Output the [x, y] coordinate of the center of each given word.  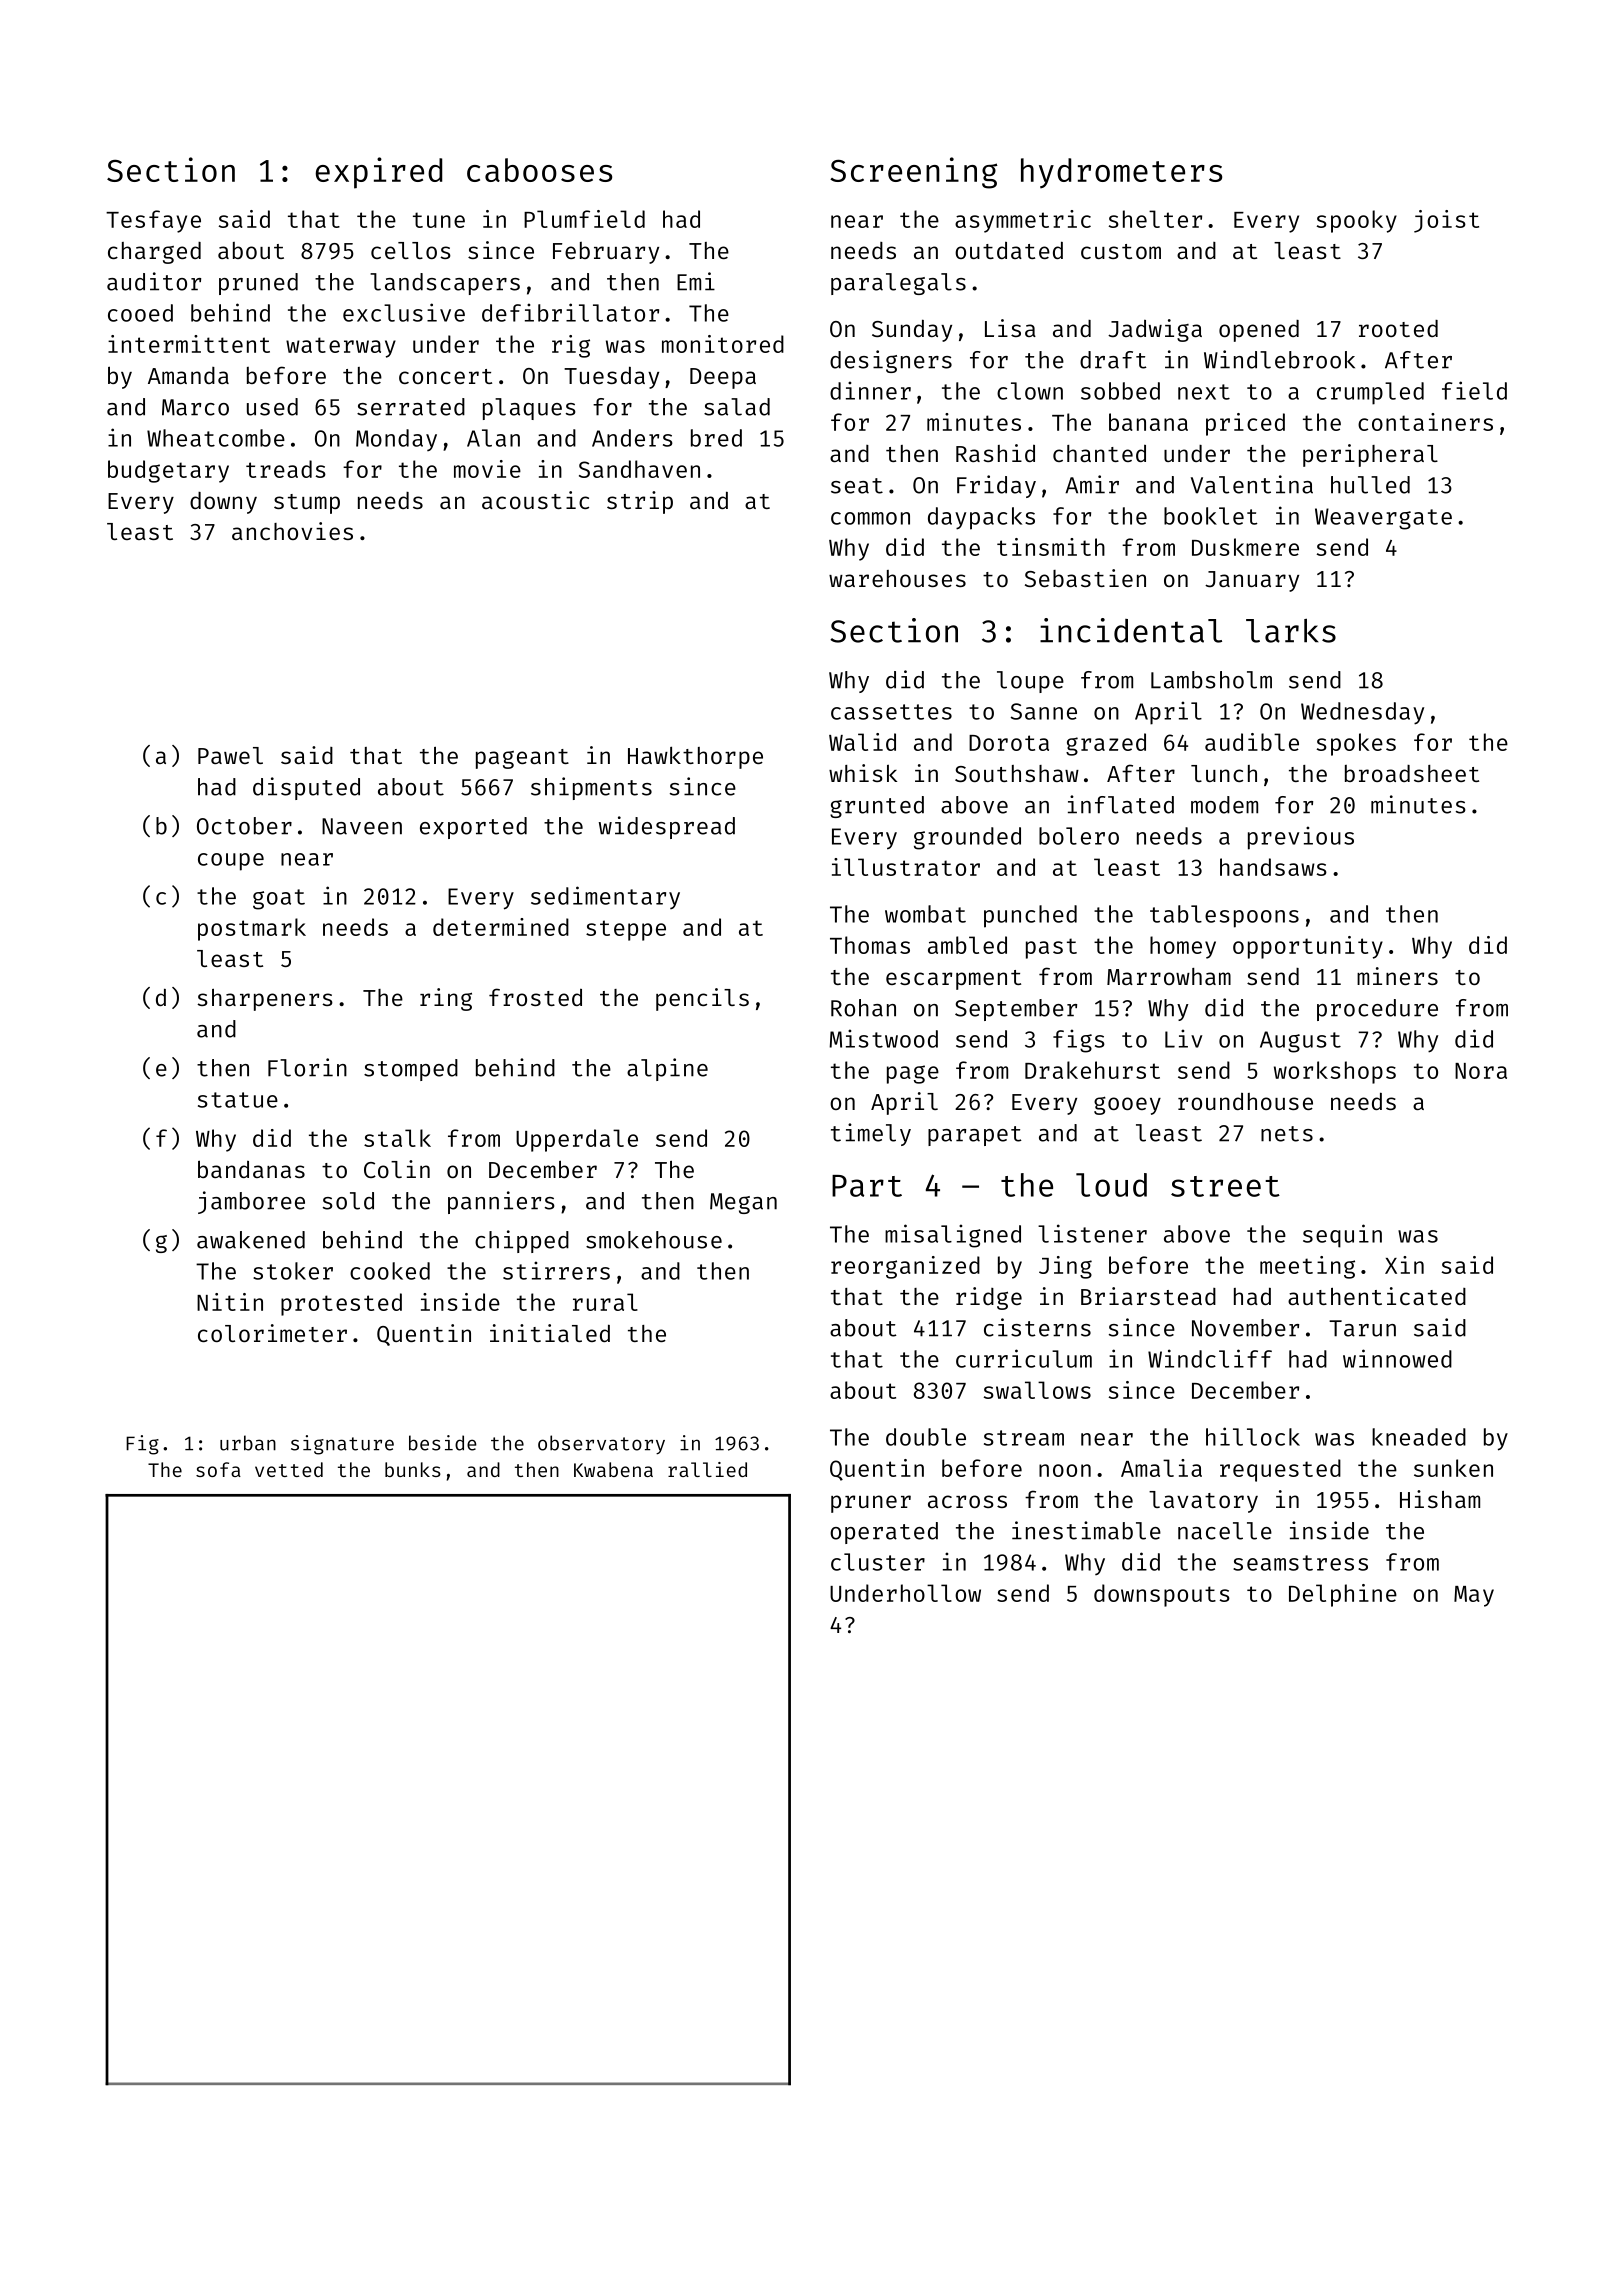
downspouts [1162, 1595]
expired [379, 173]
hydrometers [1121, 173]
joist [1446, 221]
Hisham [1440, 1499]
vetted [289, 1469]
